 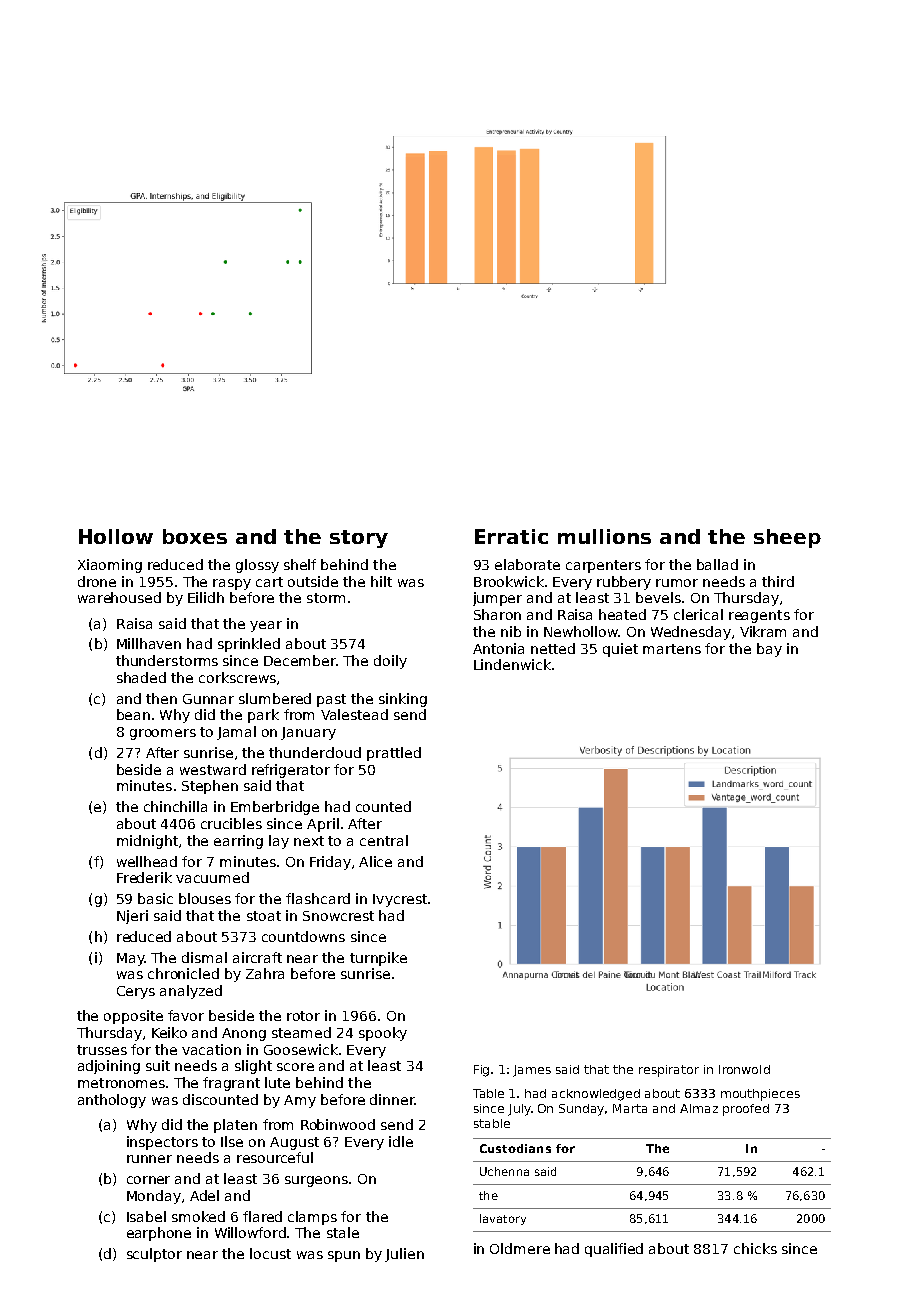 I want to click on Ivycrest, so click(x=400, y=900).
